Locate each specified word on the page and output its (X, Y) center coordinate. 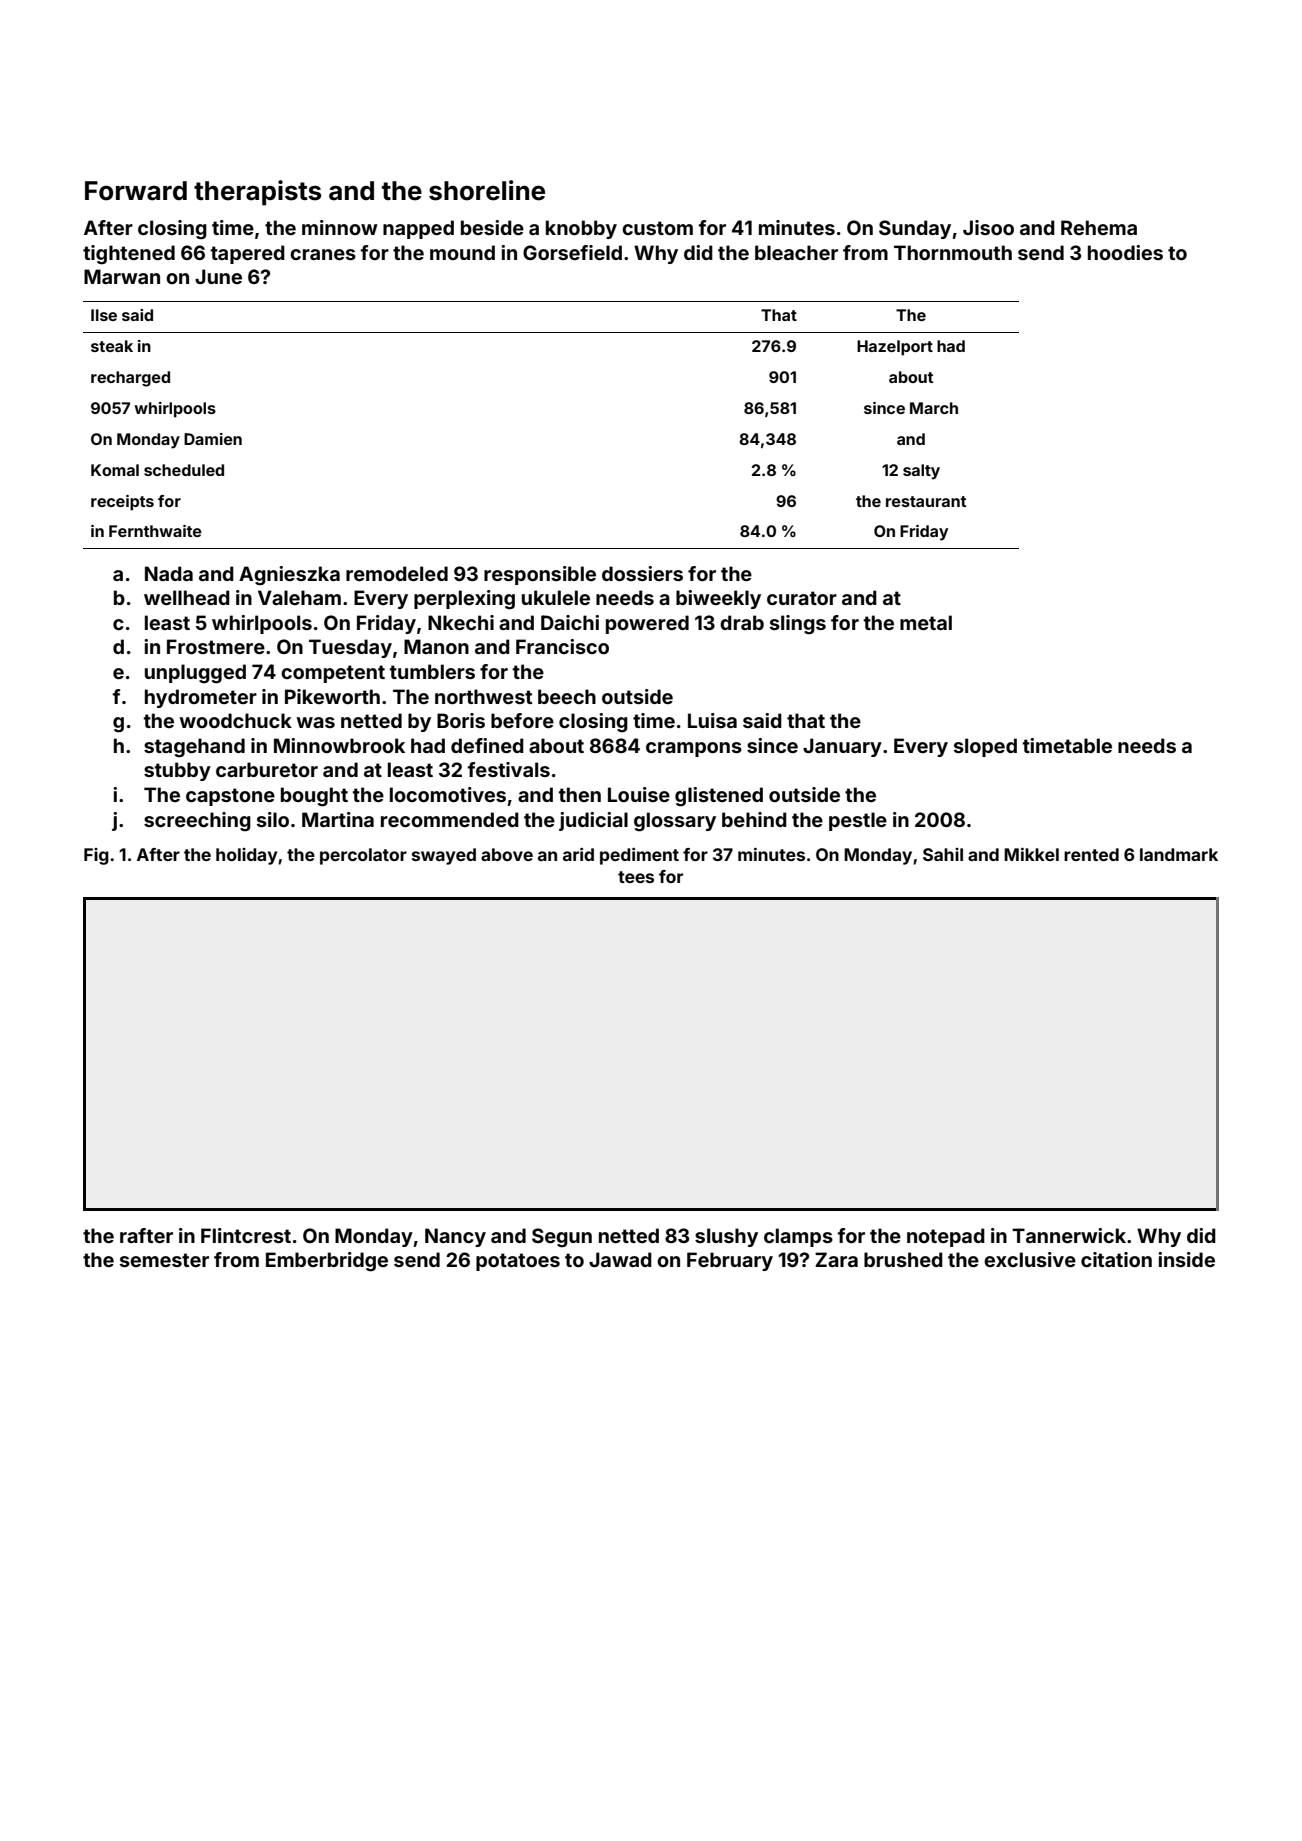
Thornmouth (953, 252)
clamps (798, 1237)
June (218, 276)
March (934, 408)
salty (921, 472)
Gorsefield (572, 252)
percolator (363, 856)
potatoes (518, 1262)
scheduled (184, 470)
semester (164, 1260)
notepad (946, 1237)
